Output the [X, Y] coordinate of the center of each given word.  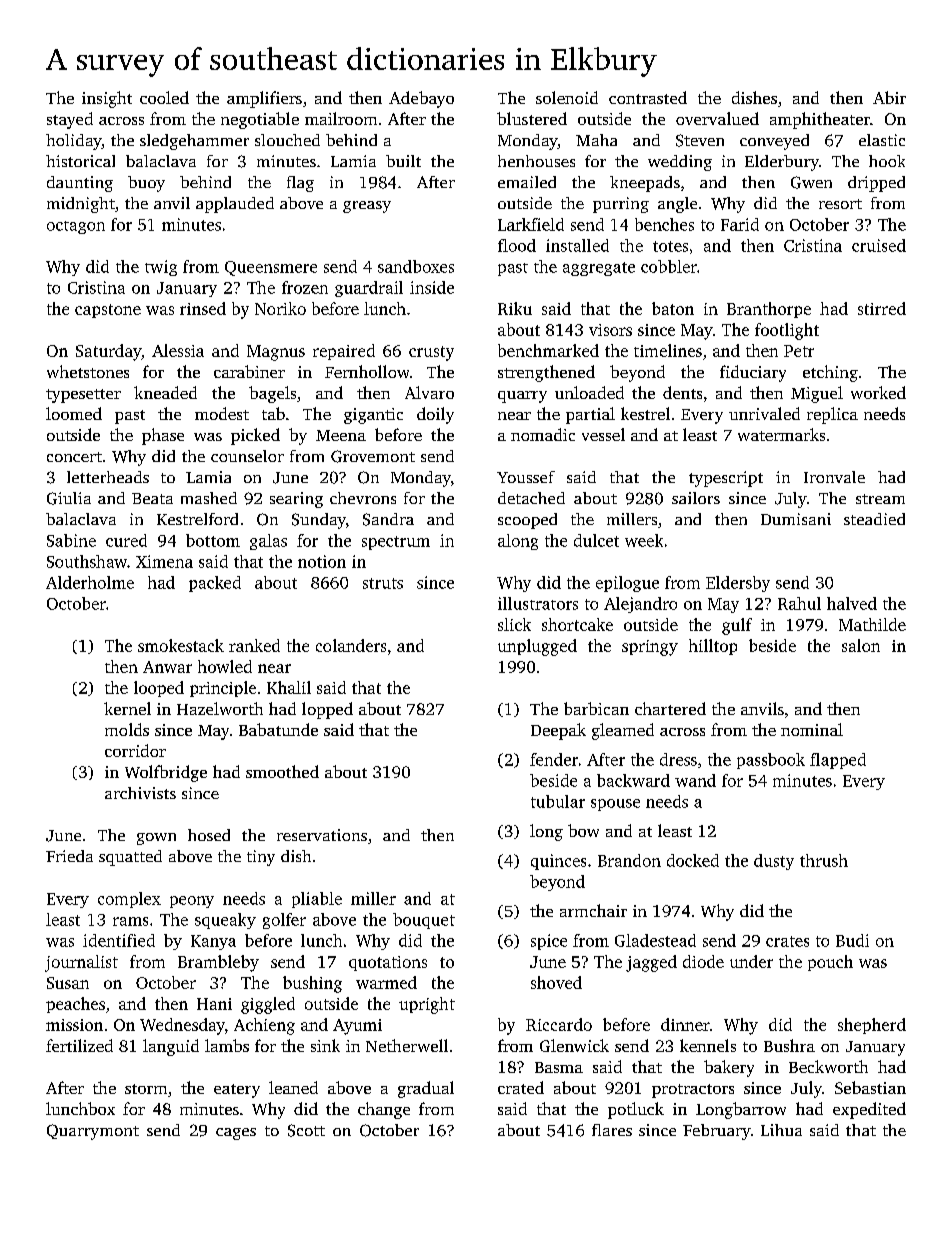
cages [236, 1134]
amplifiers [264, 99]
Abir [889, 97]
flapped [838, 761]
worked [878, 392]
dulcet [596, 540]
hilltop [713, 647]
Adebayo [421, 99]
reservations [322, 835]
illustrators [538, 603]
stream [880, 499]
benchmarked [548, 350]
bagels [272, 394]
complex [129, 900]
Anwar [167, 667]
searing [296, 500]
